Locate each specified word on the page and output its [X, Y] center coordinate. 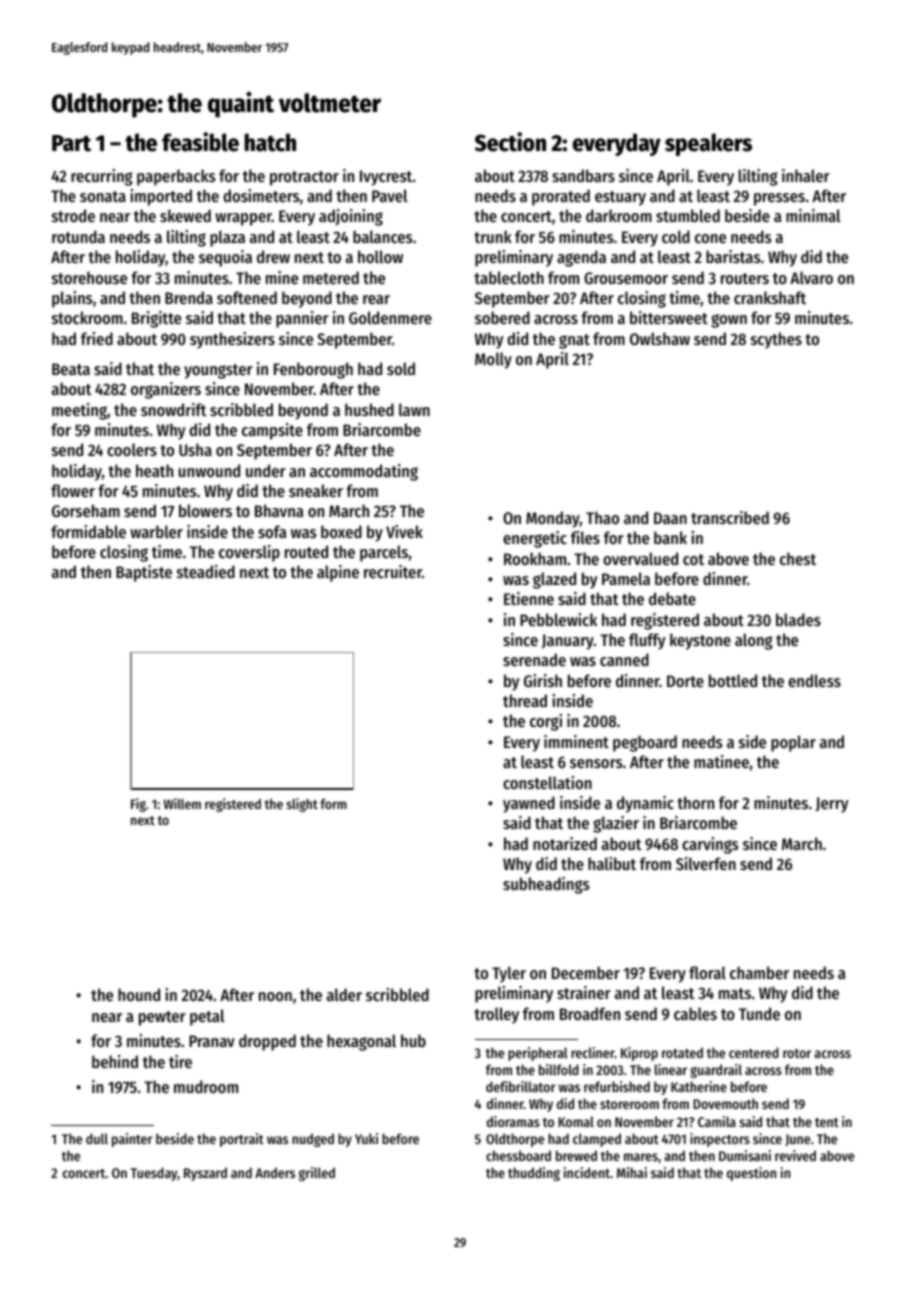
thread [525, 700]
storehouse [89, 277]
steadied [206, 571]
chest [798, 558]
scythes [776, 340]
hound [139, 994]
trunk [493, 236]
